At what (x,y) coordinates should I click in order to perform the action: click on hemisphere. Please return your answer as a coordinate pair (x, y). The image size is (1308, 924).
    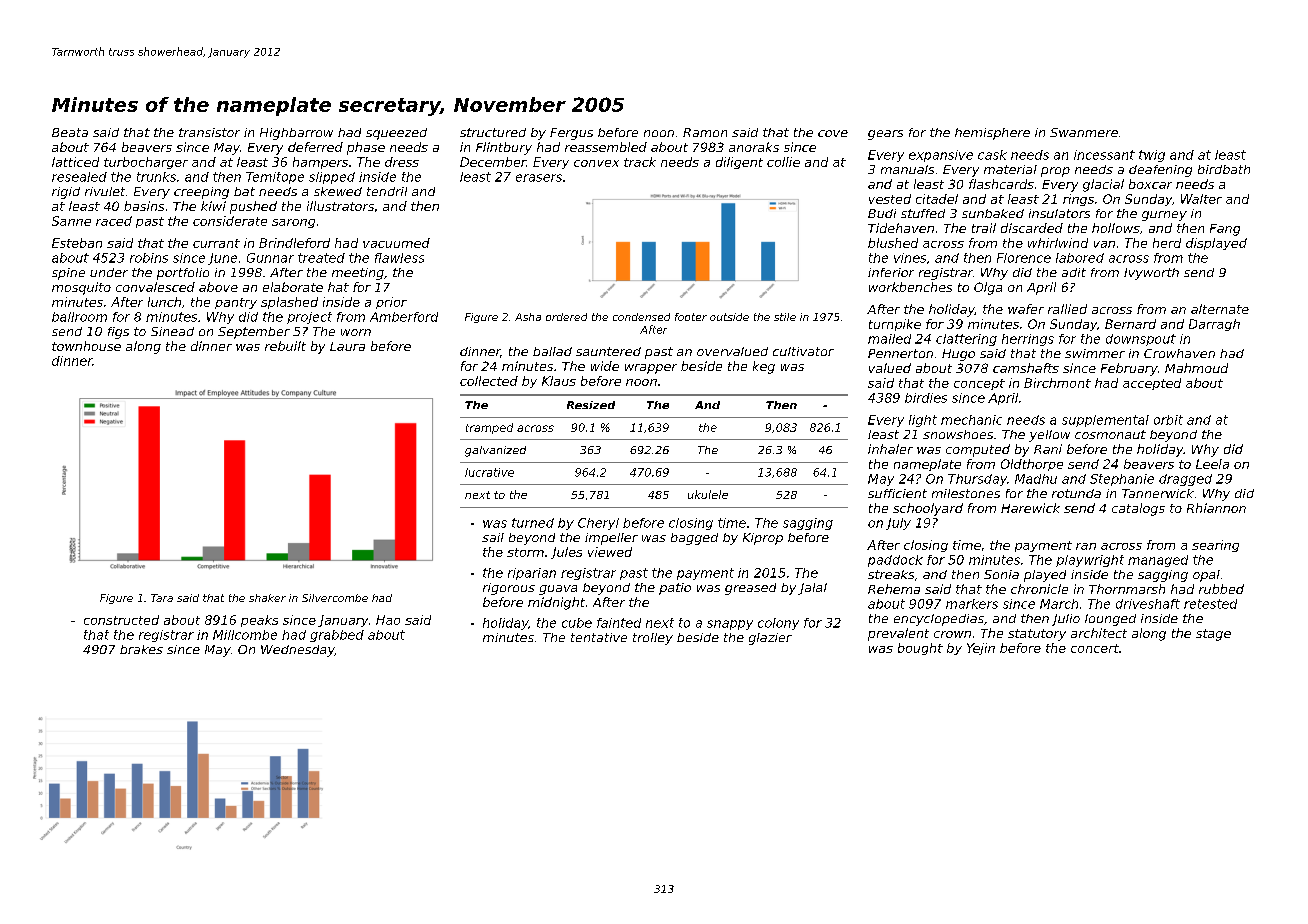
    Looking at the image, I should click on (992, 134).
